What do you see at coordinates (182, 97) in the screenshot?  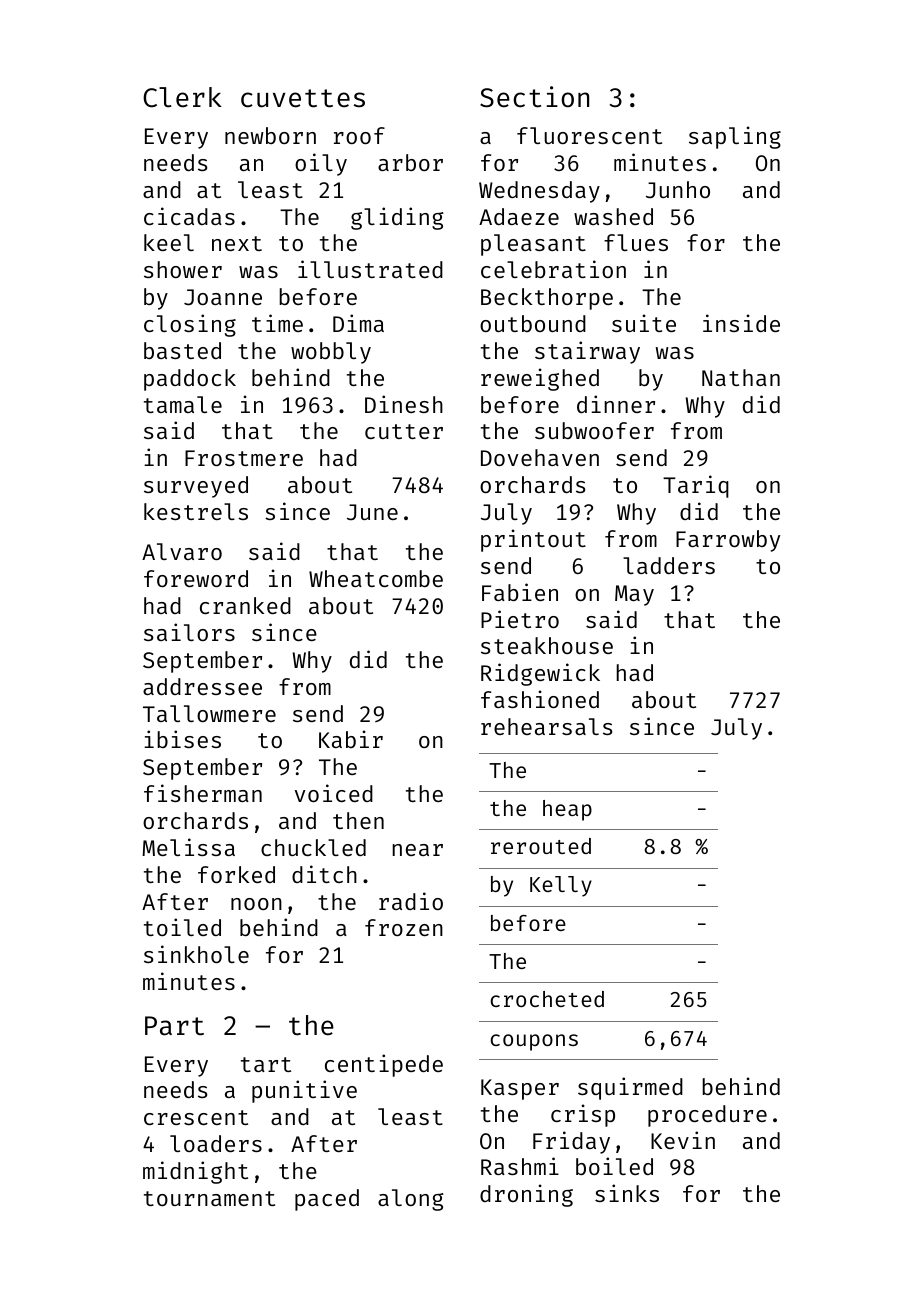 I see `Clerk` at bounding box center [182, 97].
